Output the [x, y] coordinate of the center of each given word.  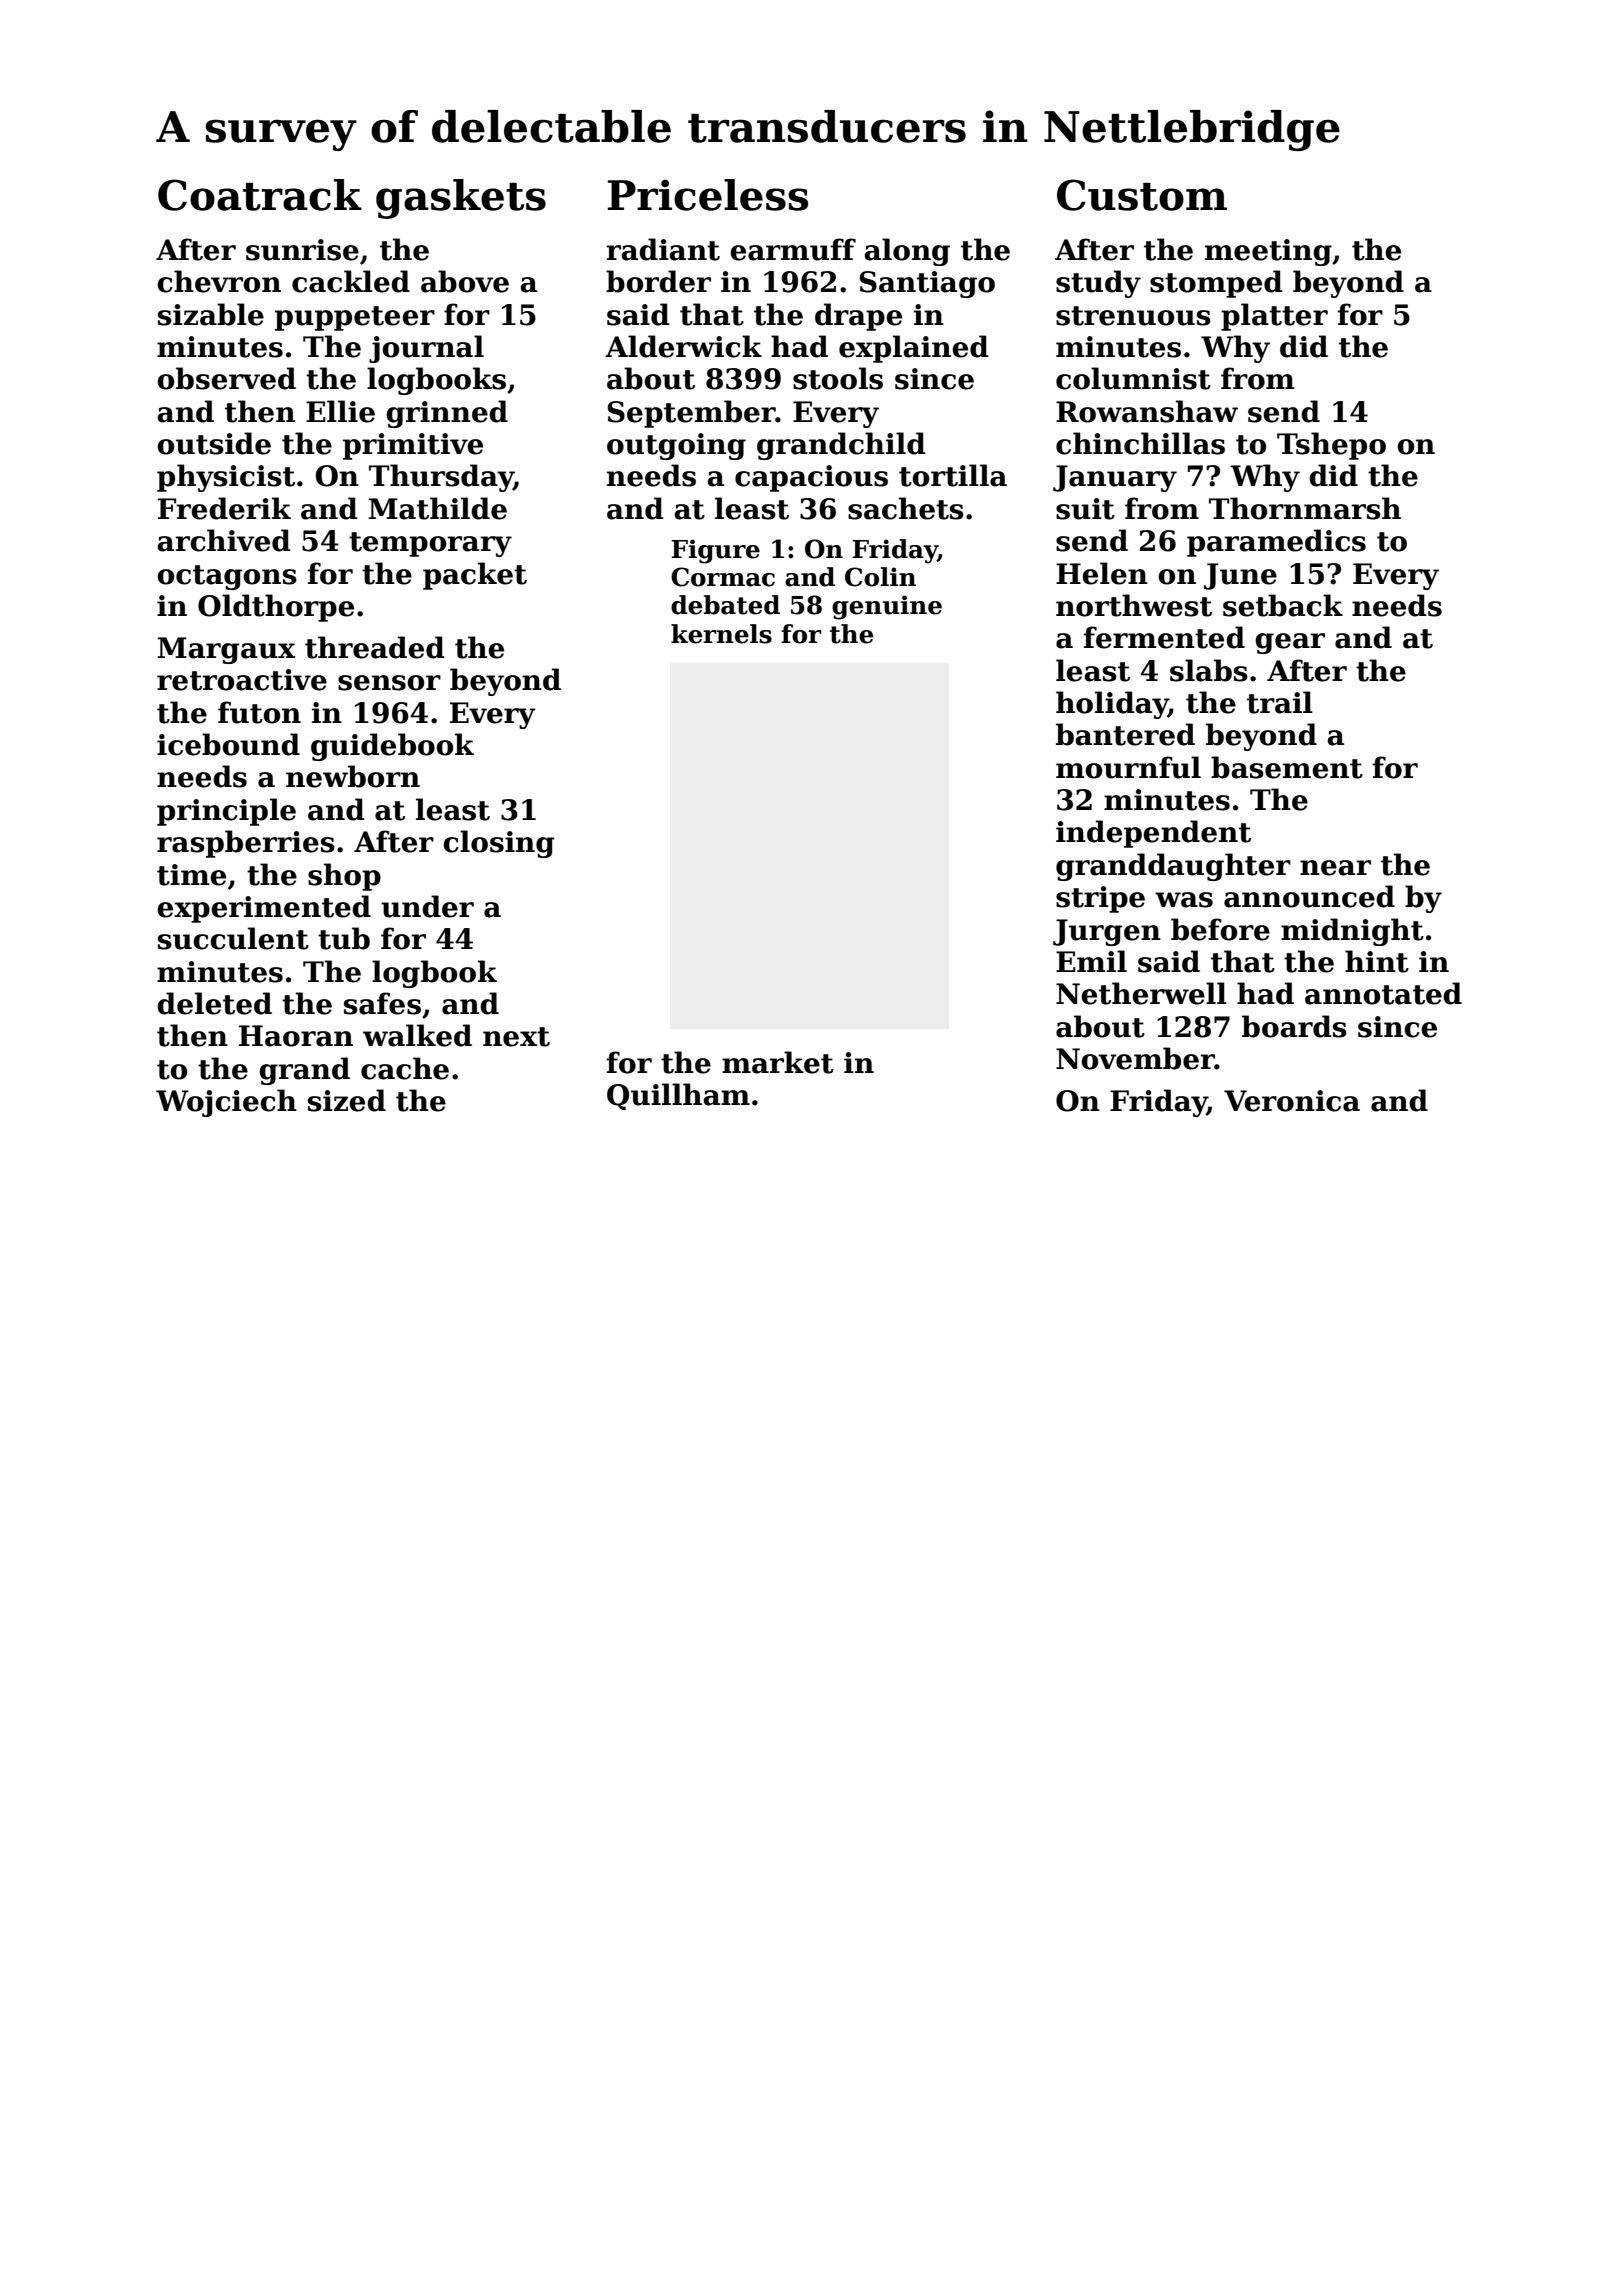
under [427, 906]
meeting [1268, 252]
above [465, 281]
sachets [906, 508]
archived [224, 540]
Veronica [1292, 1101]
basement [1287, 767]
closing [499, 844]
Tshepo [1331, 446]
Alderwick [683, 346]
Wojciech [226, 1103]
